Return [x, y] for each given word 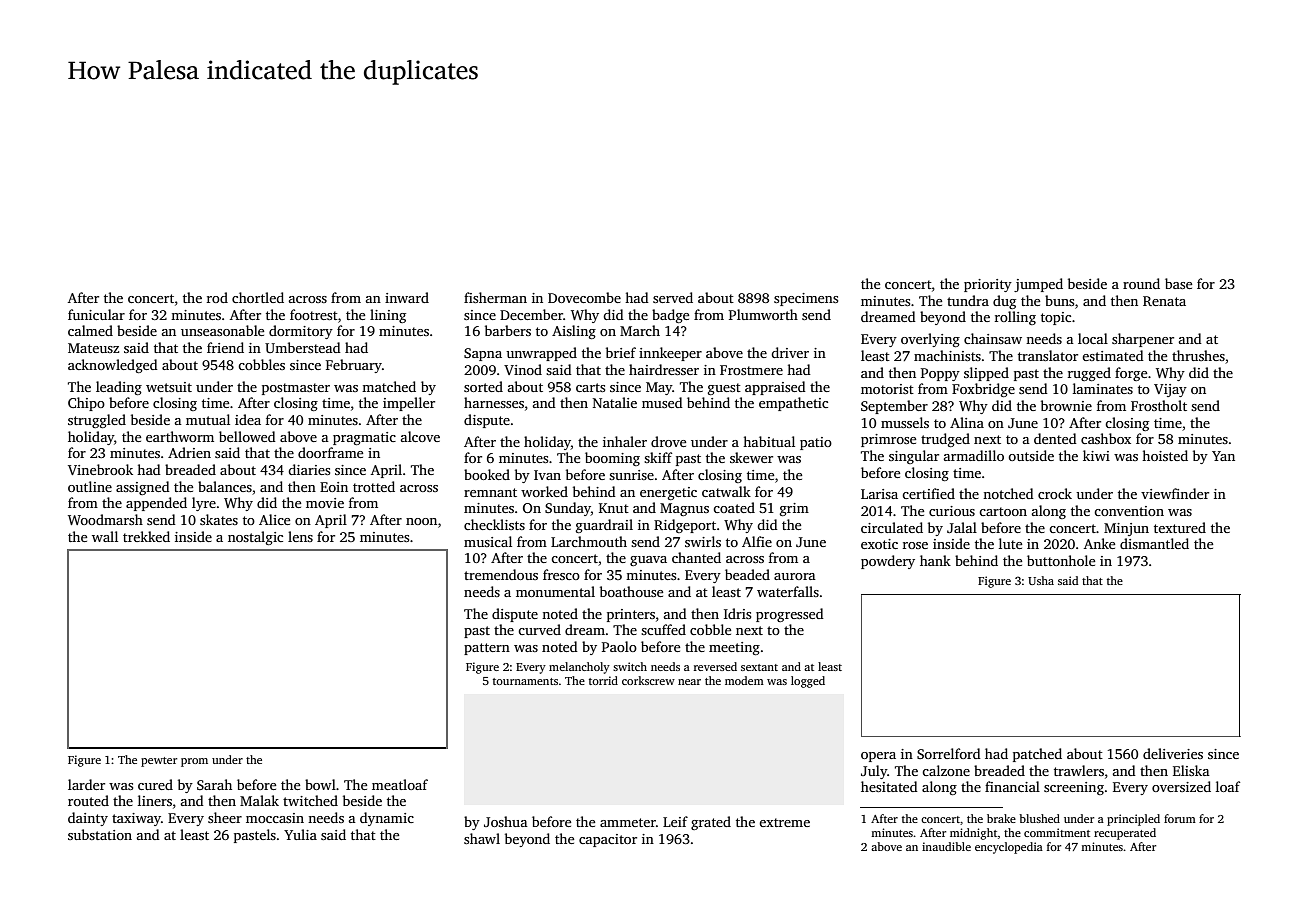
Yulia [300, 834]
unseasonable [222, 330]
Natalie [615, 402]
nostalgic [255, 538]
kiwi [1096, 455]
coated [734, 507]
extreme [784, 822]
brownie [1066, 405]
